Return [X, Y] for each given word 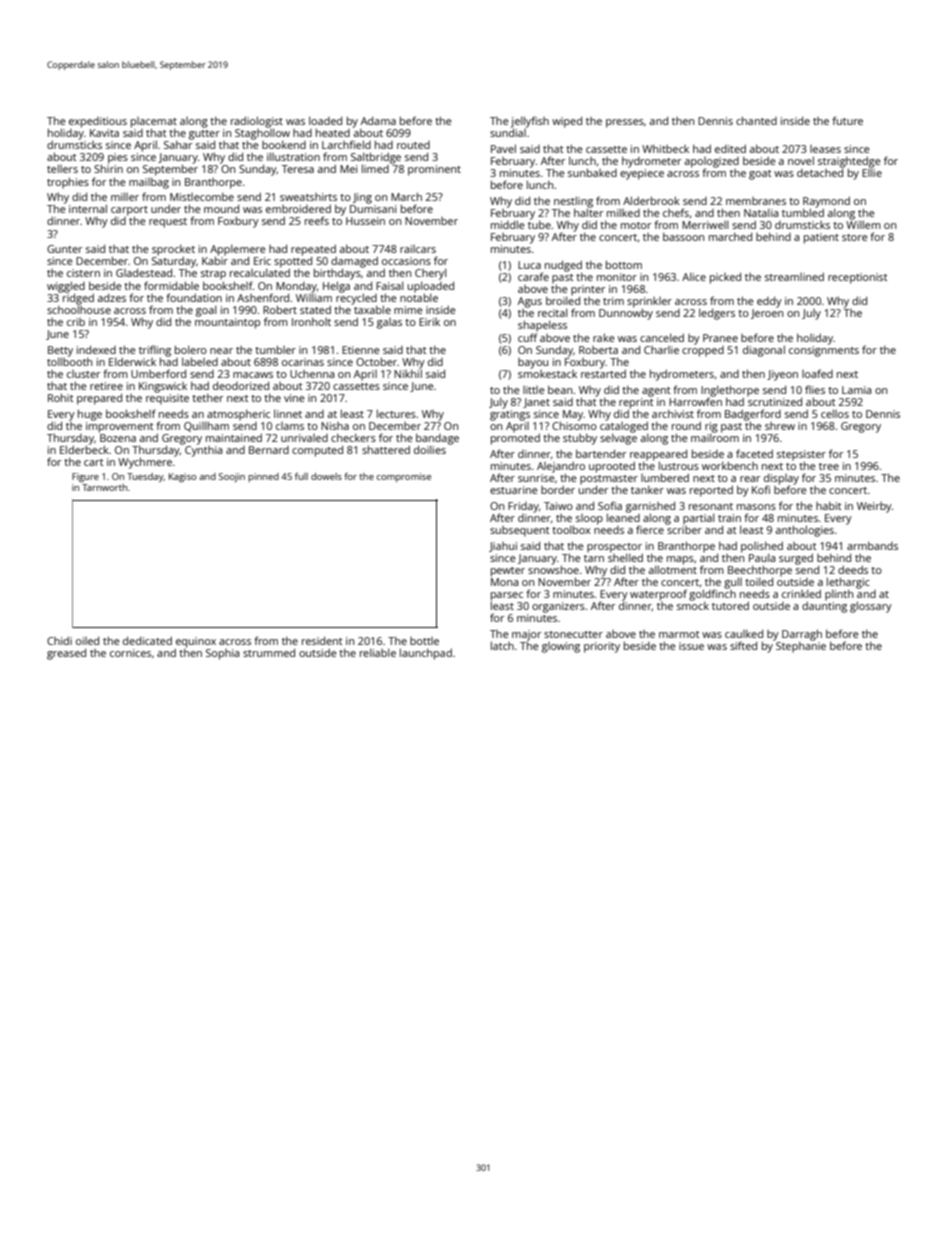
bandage [437, 439]
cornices [130, 653]
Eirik [429, 322]
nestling [573, 202]
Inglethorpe [730, 391]
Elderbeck [84, 449]
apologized [712, 162]
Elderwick [132, 362]
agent [656, 392]
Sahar [178, 145]
